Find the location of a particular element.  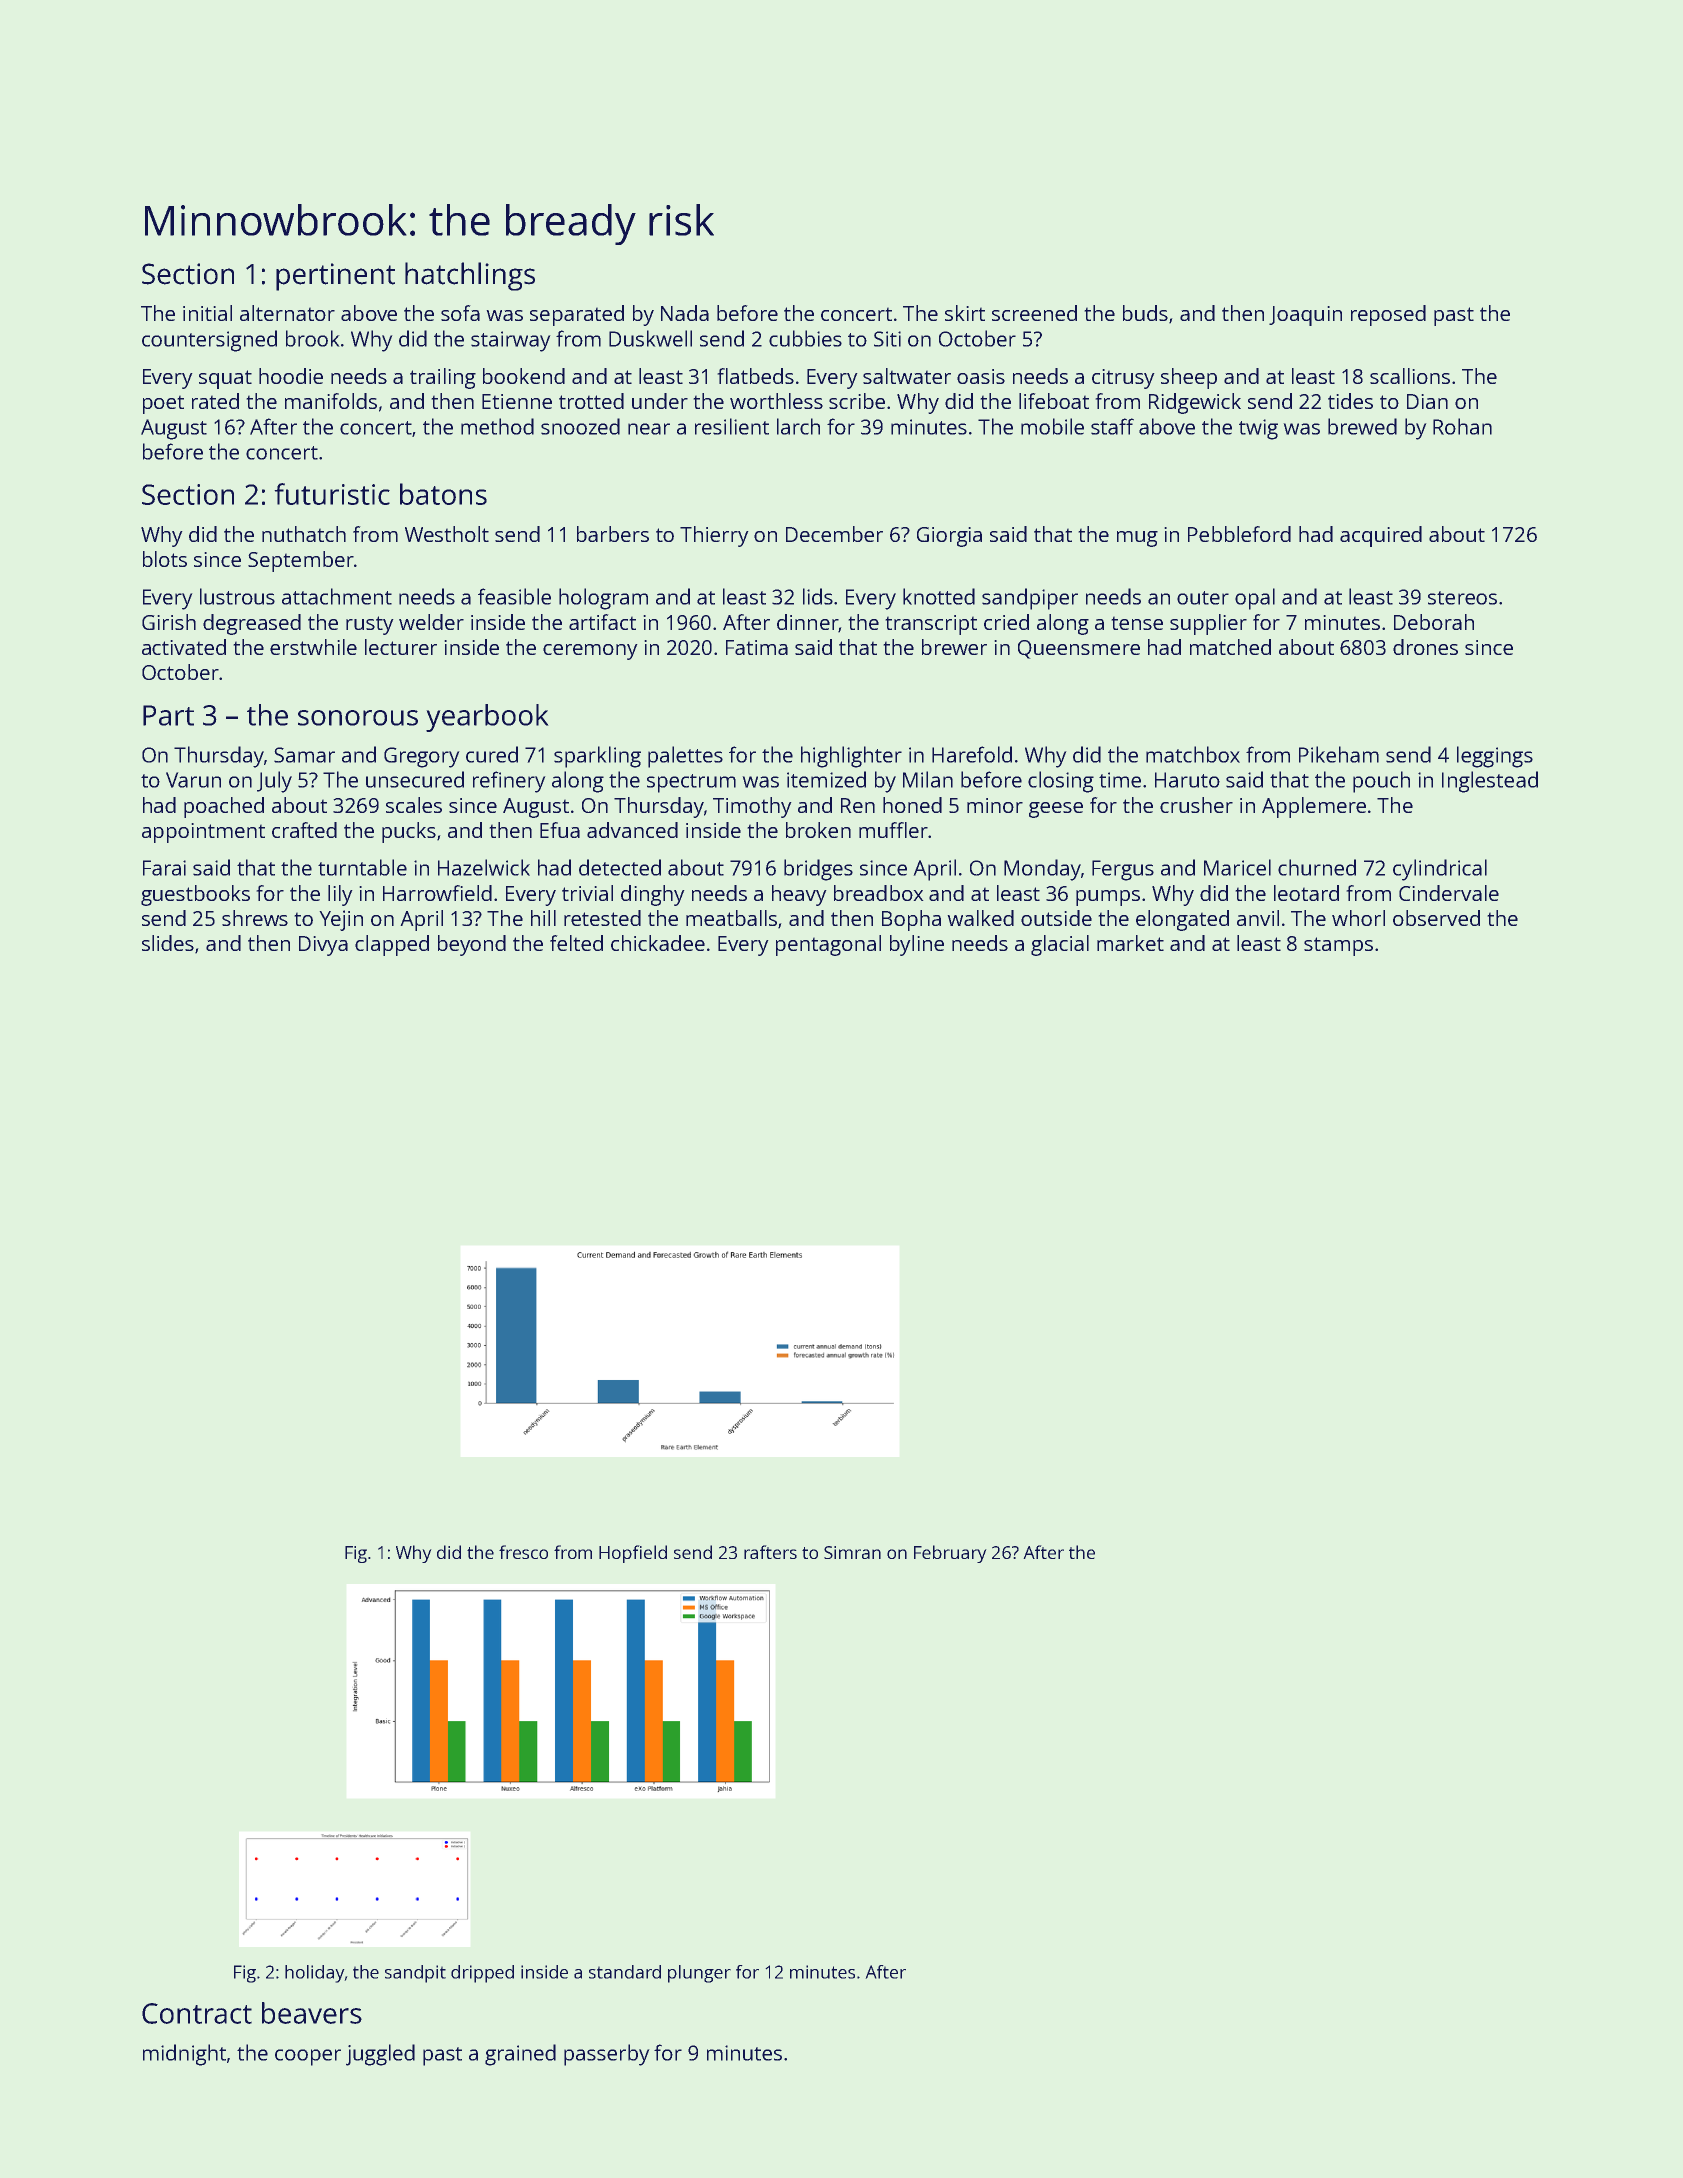

Inglestead is located at coordinates (1490, 782).
